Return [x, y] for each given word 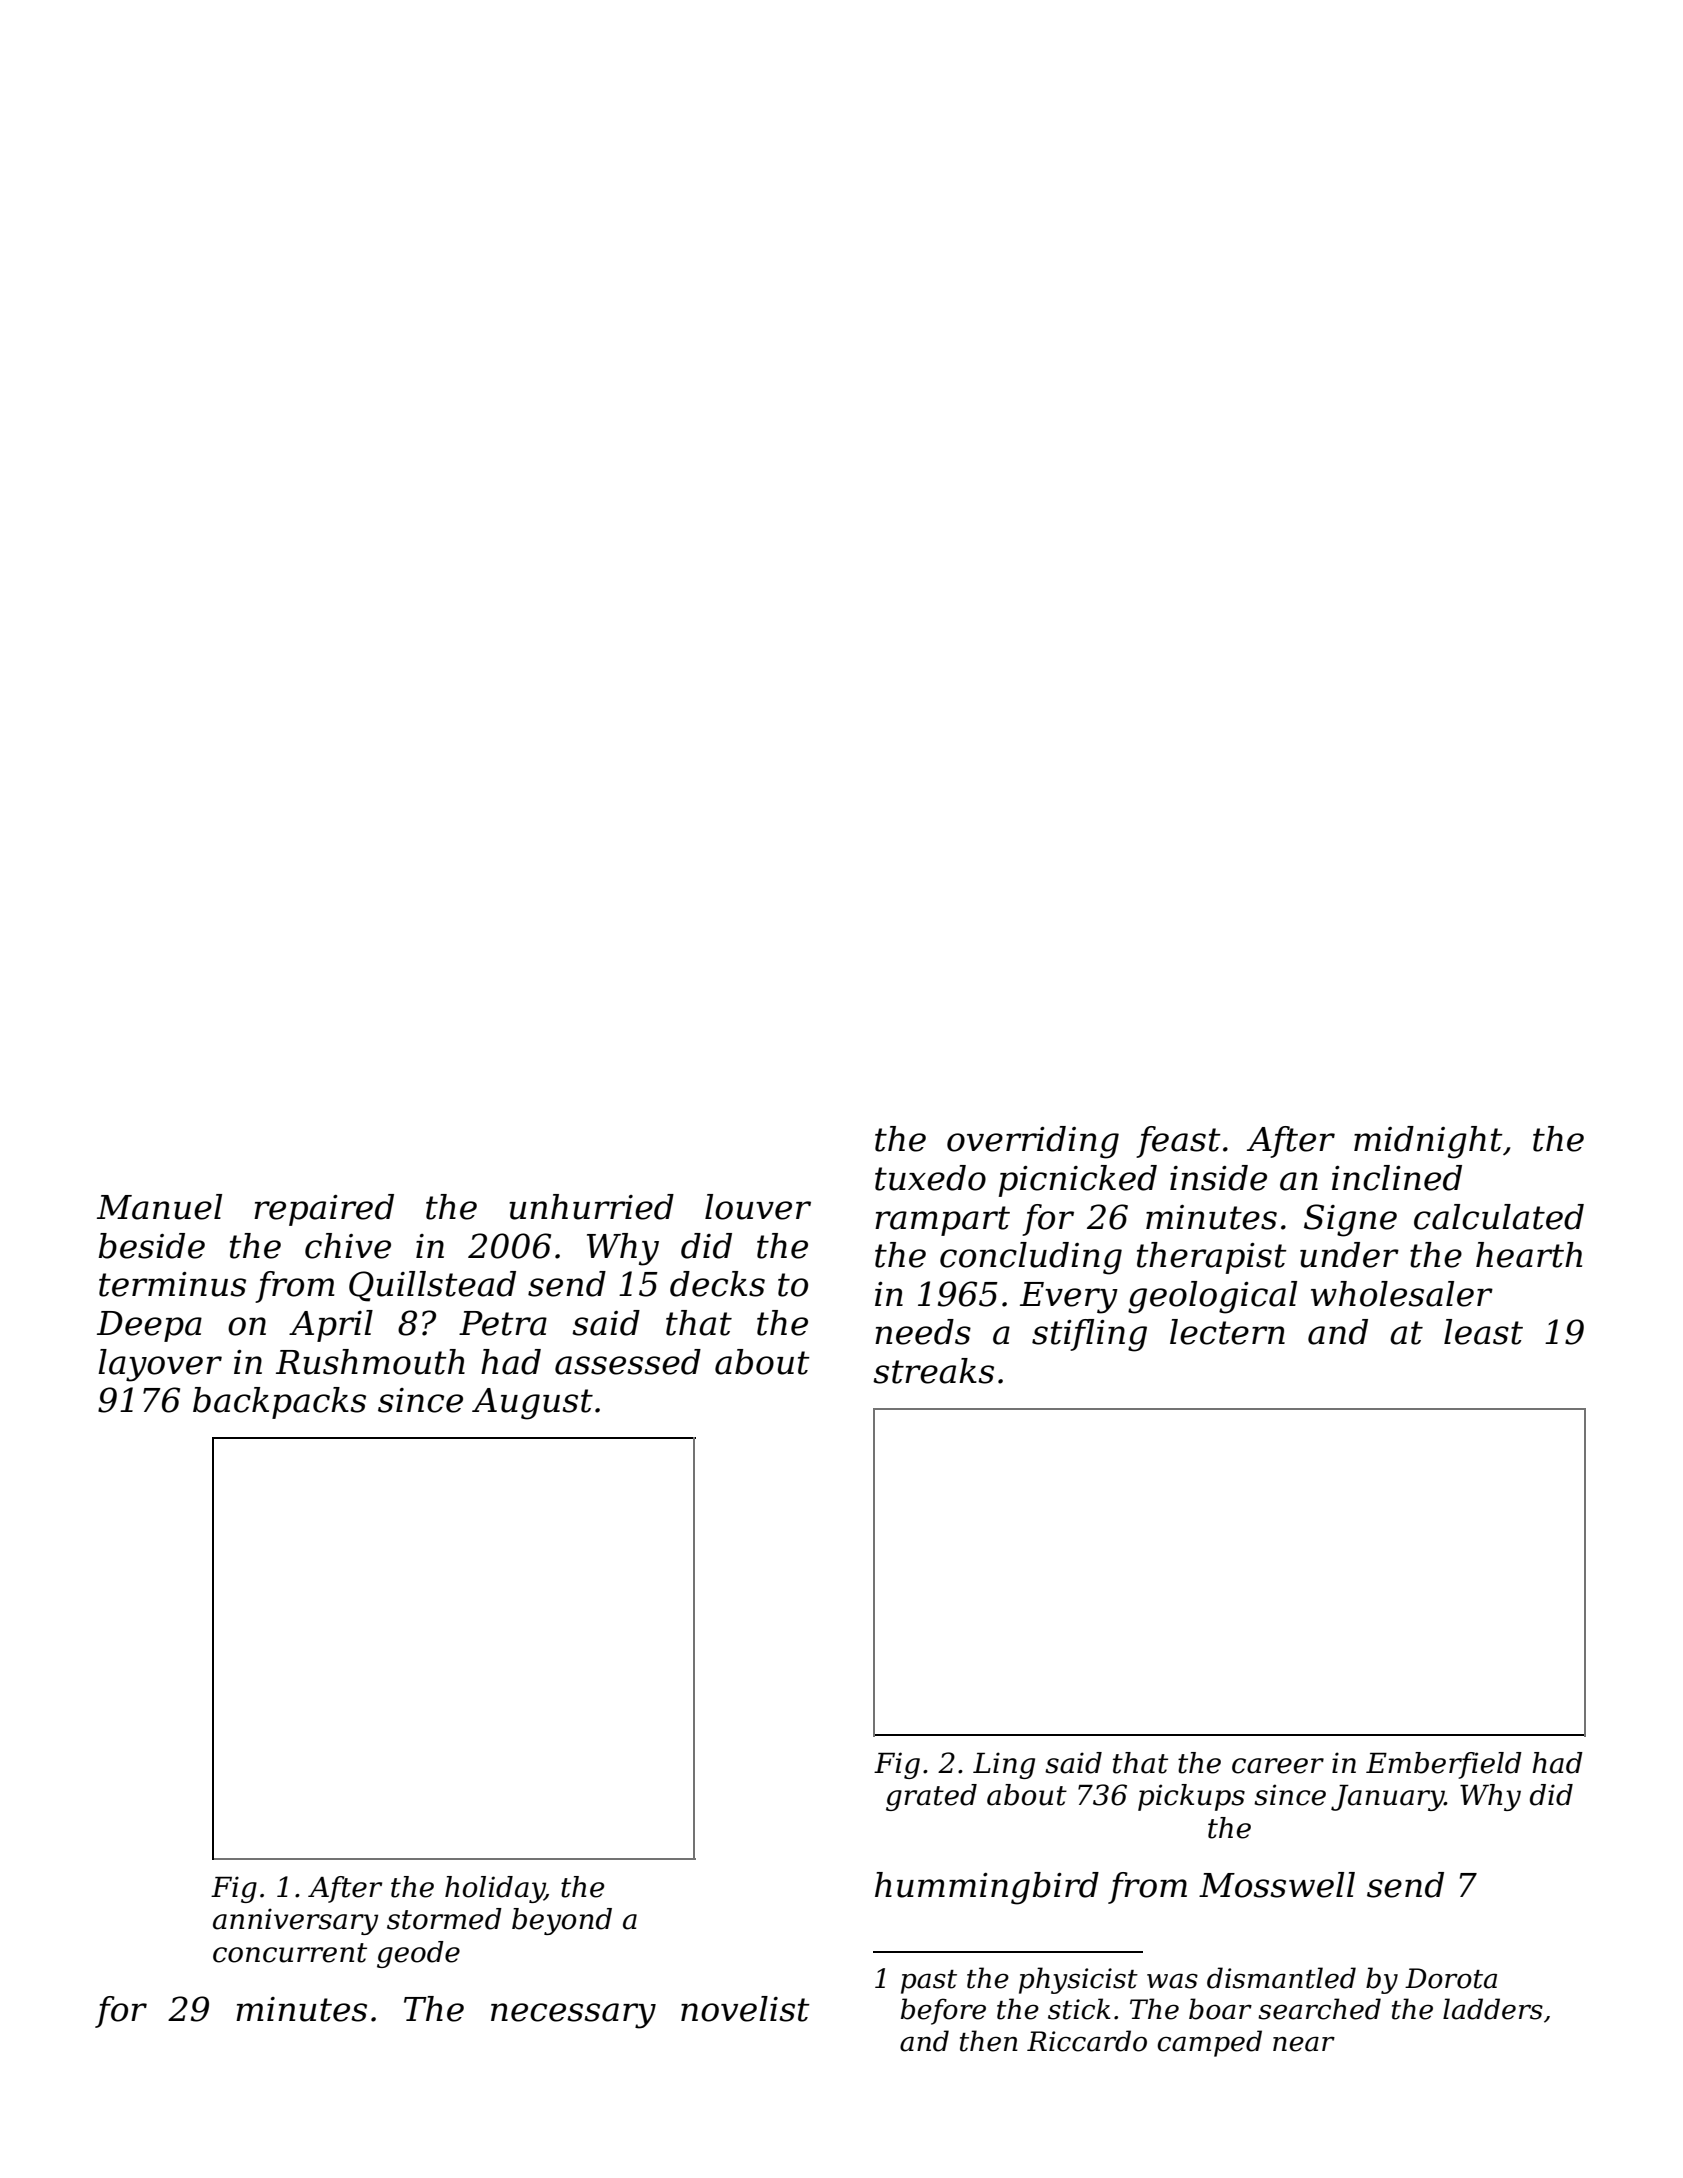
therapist [1212, 1258]
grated [931, 1797]
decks [717, 1284]
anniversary [295, 1921]
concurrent [290, 1953]
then [989, 2041]
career [1278, 1766]
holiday [495, 1889]
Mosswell [1277, 1885]
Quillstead [432, 1286]
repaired [324, 1210]
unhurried [591, 1207]
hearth [1529, 1255]
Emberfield [1444, 1765]
